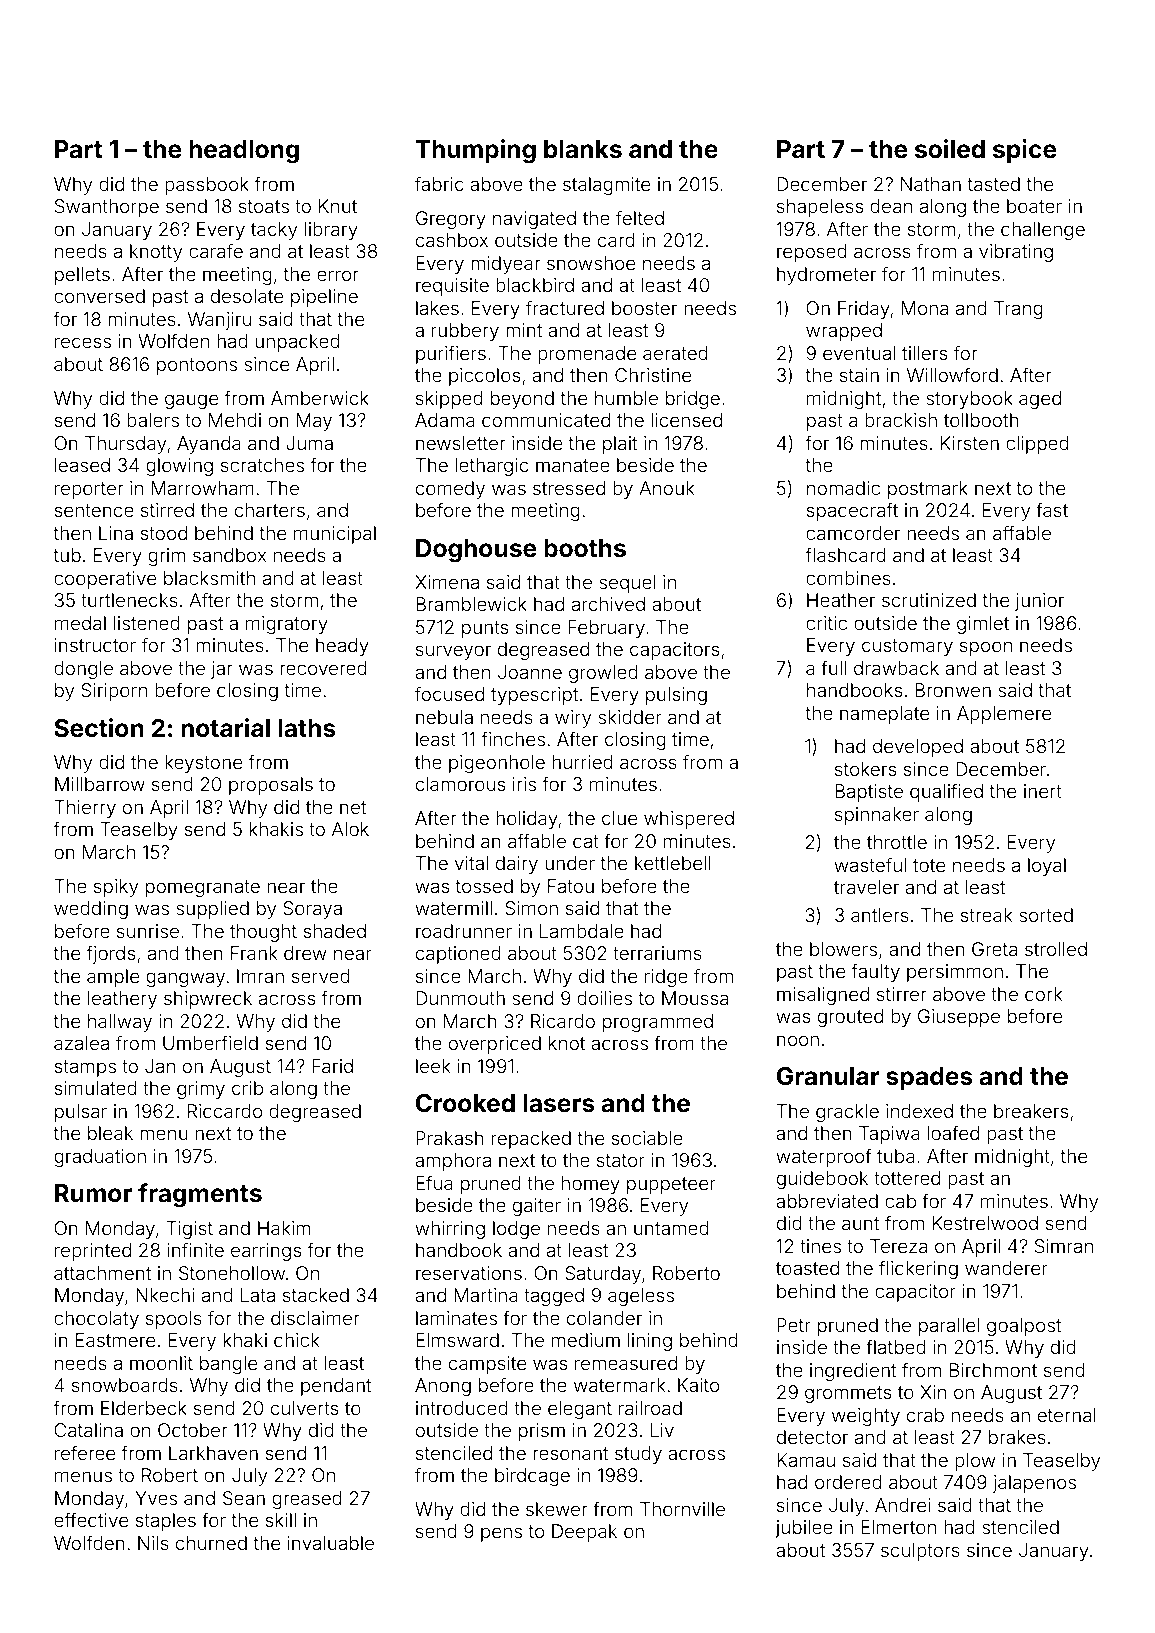 This screenshot has width=1155, height=1633. What do you see at coordinates (897, 842) in the screenshot?
I see `throttle` at bounding box center [897, 842].
